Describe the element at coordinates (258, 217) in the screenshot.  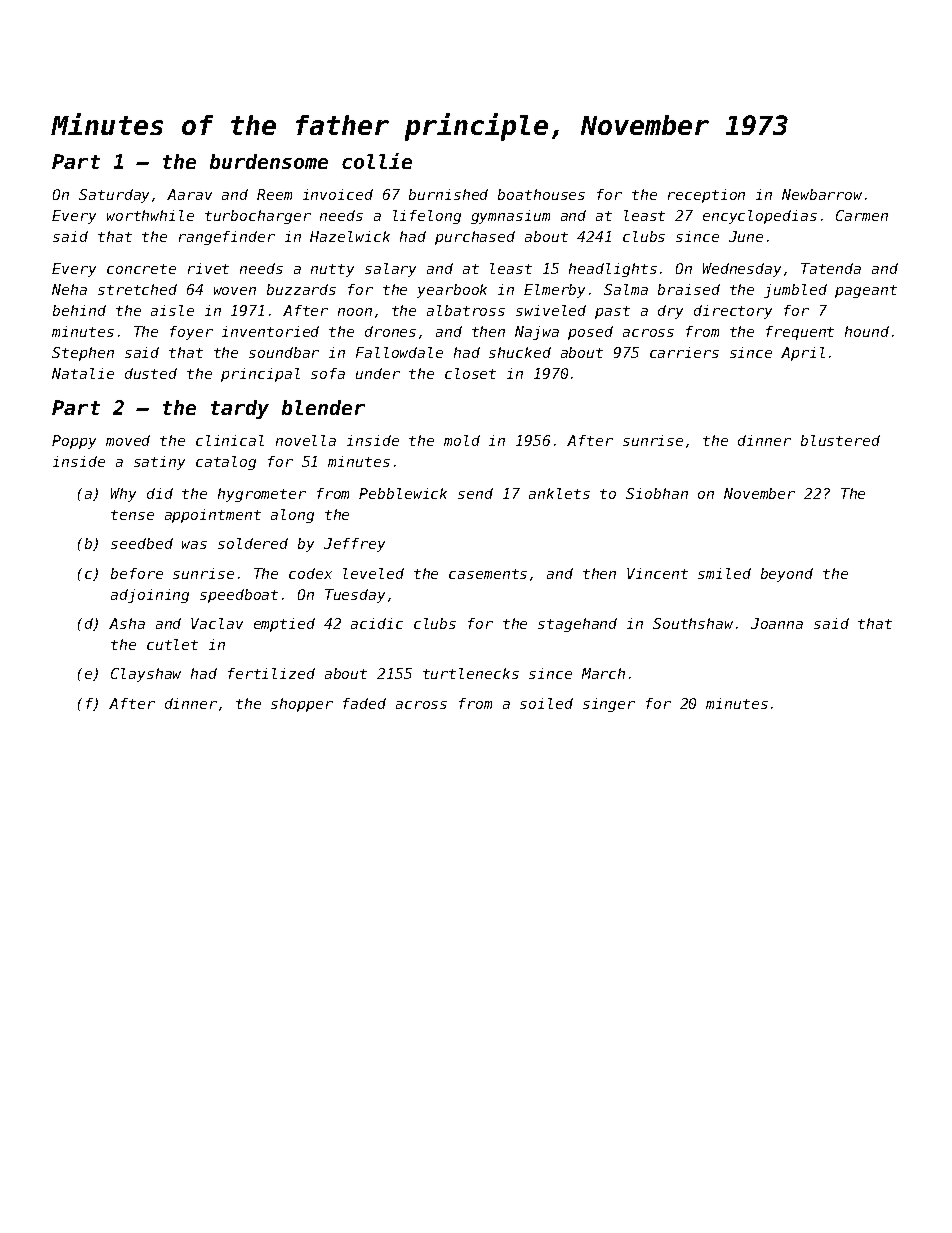
I see `turbocharger` at that location.
